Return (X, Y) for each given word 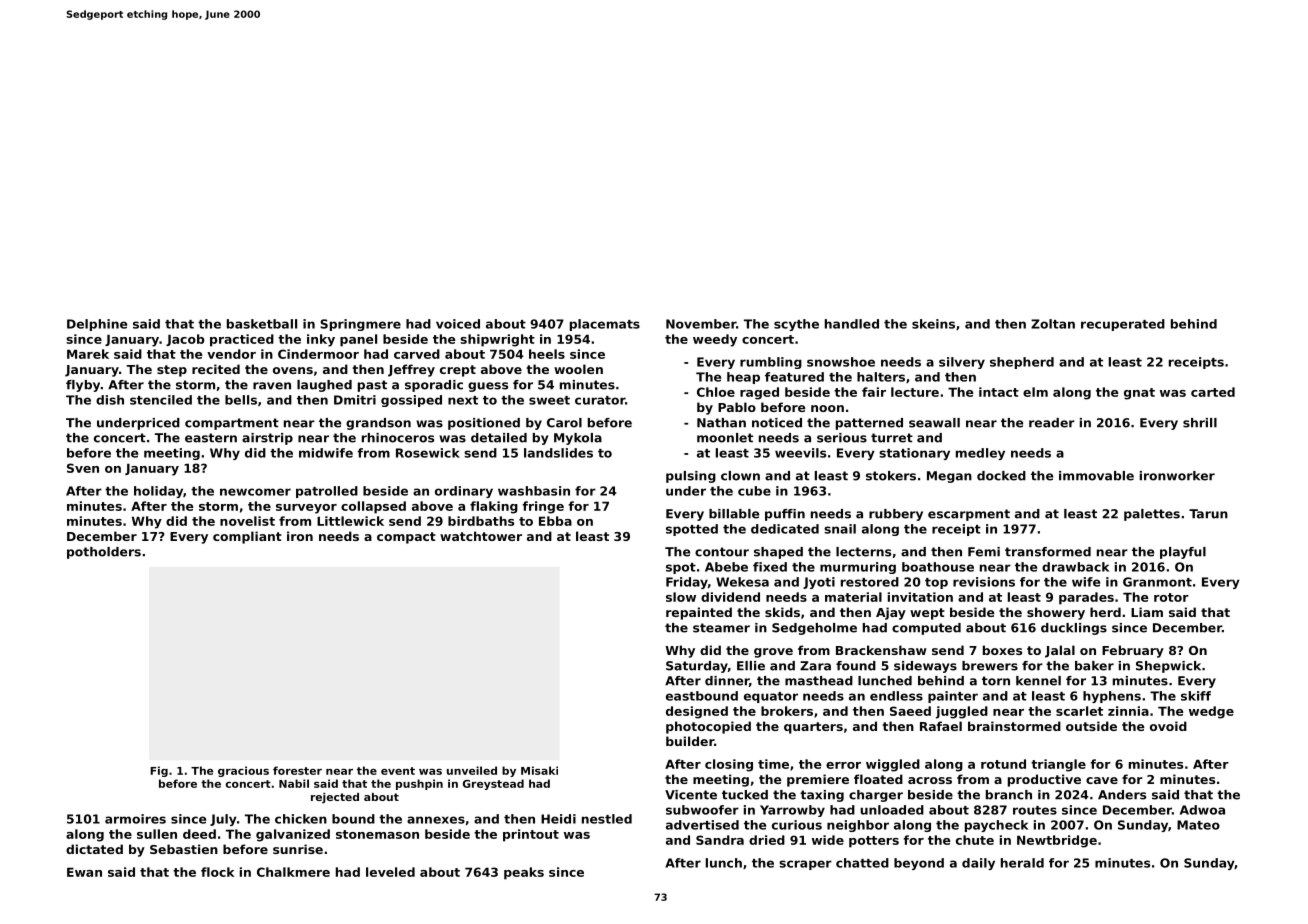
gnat (1139, 394)
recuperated (1123, 325)
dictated (94, 849)
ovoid (1168, 726)
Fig (159, 771)
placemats (605, 325)
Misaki (539, 770)
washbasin (534, 491)
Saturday (697, 667)
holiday (158, 492)
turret (892, 438)
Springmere (360, 325)
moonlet (725, 438)
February (1133, 651)
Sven (83, 468)
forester (297, 770)
